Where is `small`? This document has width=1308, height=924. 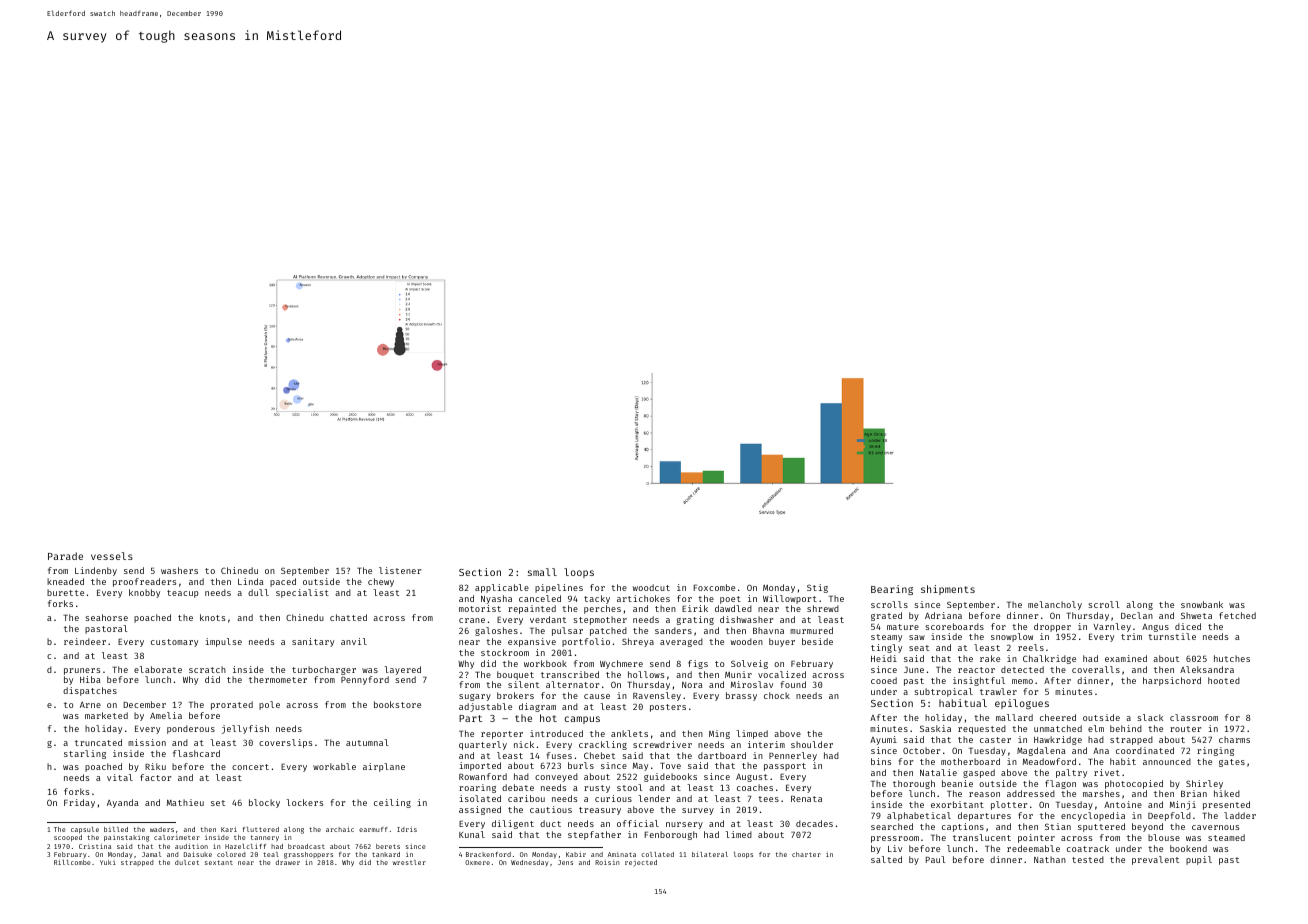 small is located at coordinates (542, 572).
